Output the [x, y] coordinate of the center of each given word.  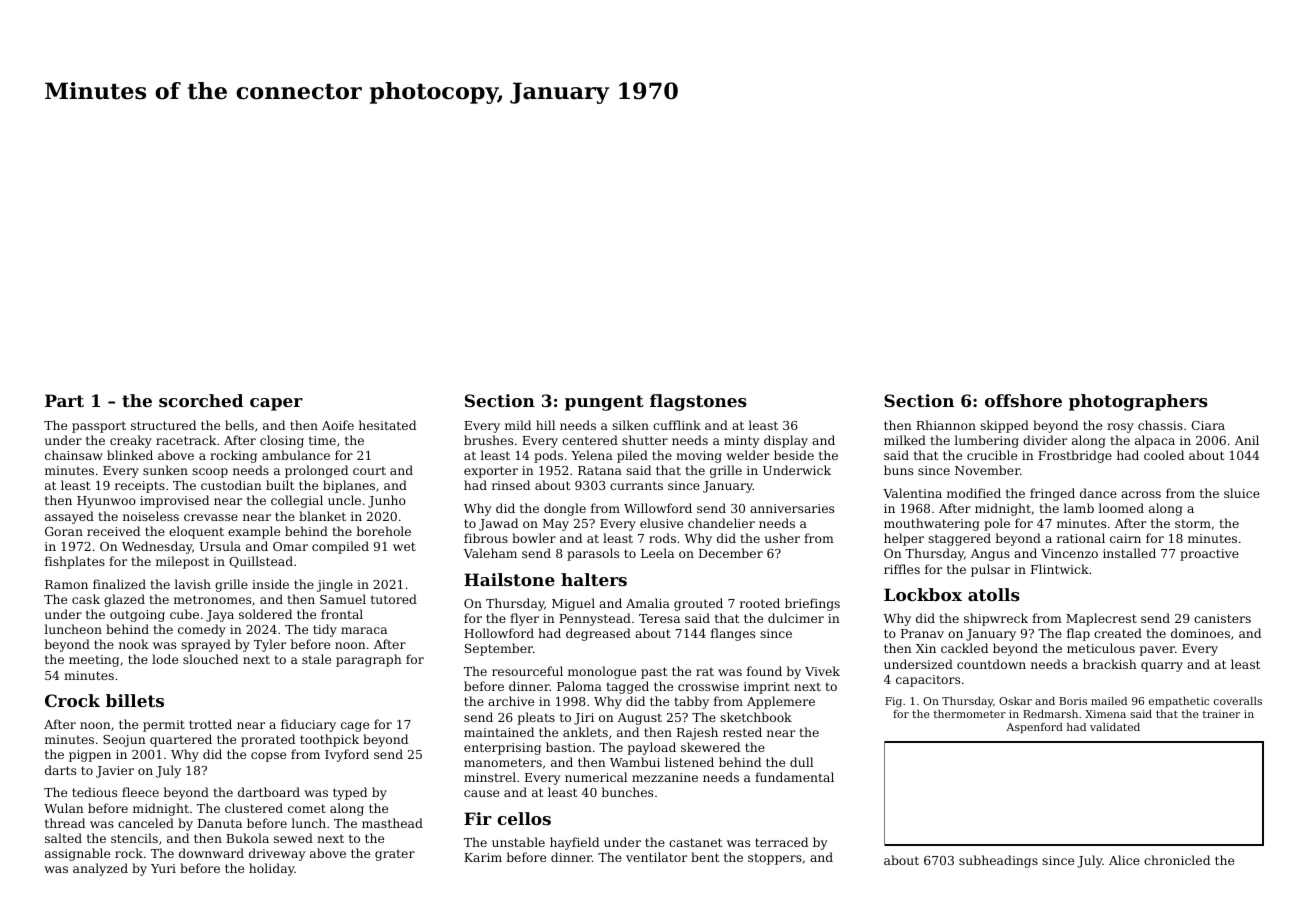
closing [282, 441]
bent [705, 857]
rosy [1120, 428]
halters [594, 579]
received [113, 531]
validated [1115, 727]
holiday [272, 869]
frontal [342, 614]
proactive [1209, 555]
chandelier [721, 523]
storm [1193, 523]
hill [545, 425]
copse [268, 757]
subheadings [998, 861]
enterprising [502, 749]
